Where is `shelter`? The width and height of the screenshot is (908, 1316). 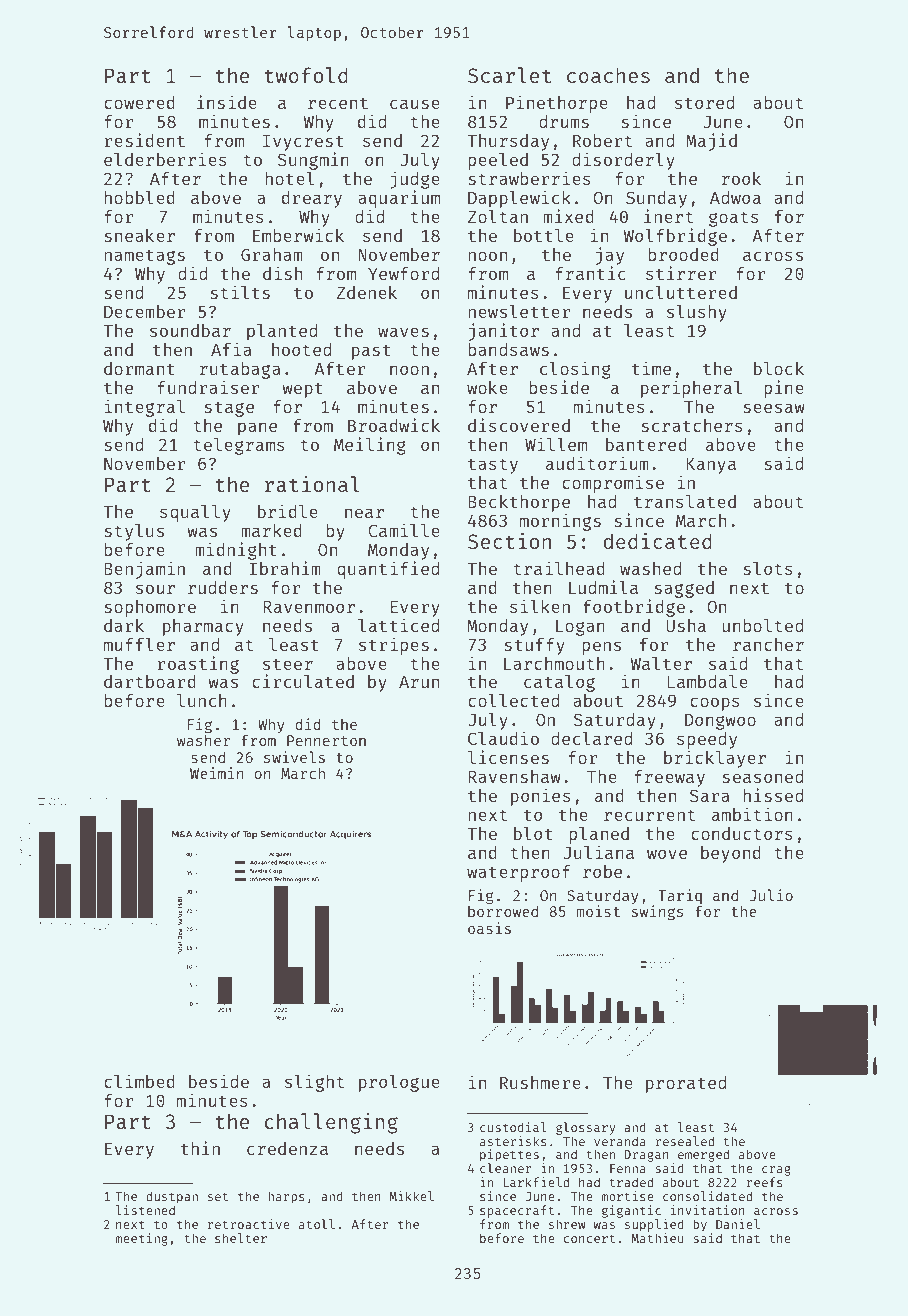
shelter is located at coordinates (241, 1238).
